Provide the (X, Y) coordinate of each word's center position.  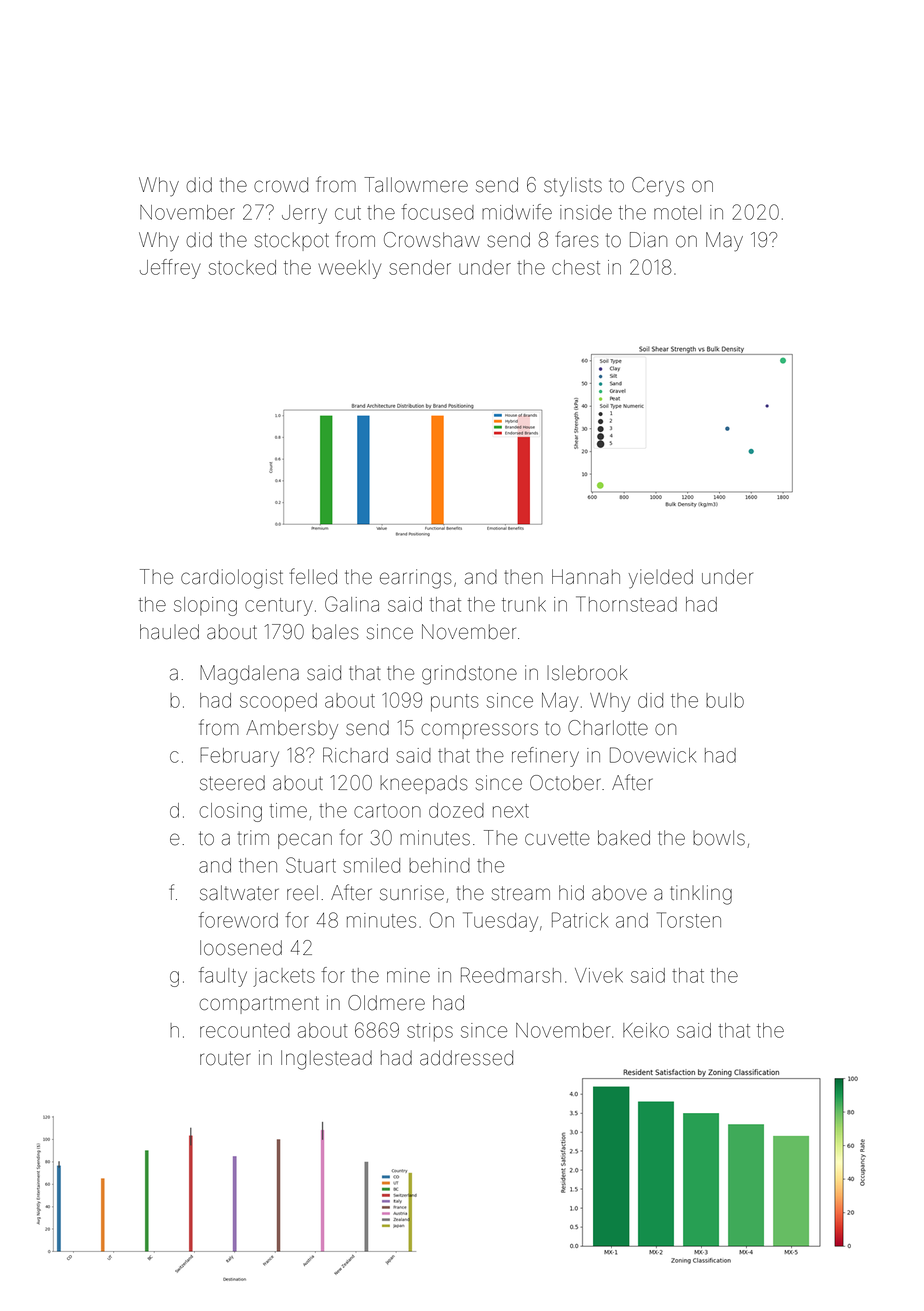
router (225, 1058)
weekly (349, 269)
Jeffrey (170, 269)
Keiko (646, 1030)
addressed (466, 1058)
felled (313, 576)
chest (576, 267)
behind (439, 865)
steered (232, 783)
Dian (648, 240)
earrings (416, 579)
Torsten (689, 920)
